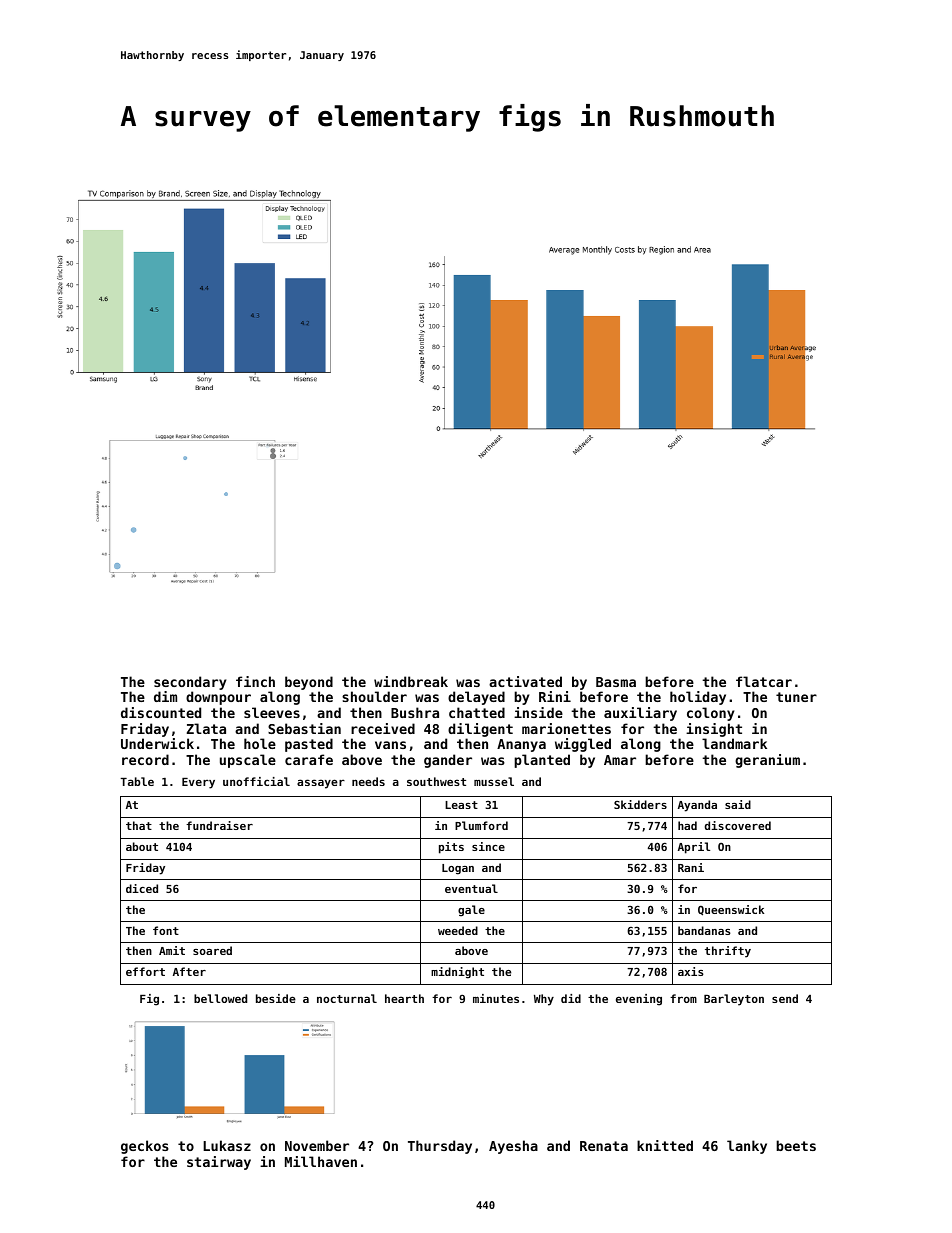 Image resolution: width=952 pixels, height=1233 pixels. What do you see at coordinates (471, 888) in the screenshot?
I see `eventual` at bounding box center [471, 888].
